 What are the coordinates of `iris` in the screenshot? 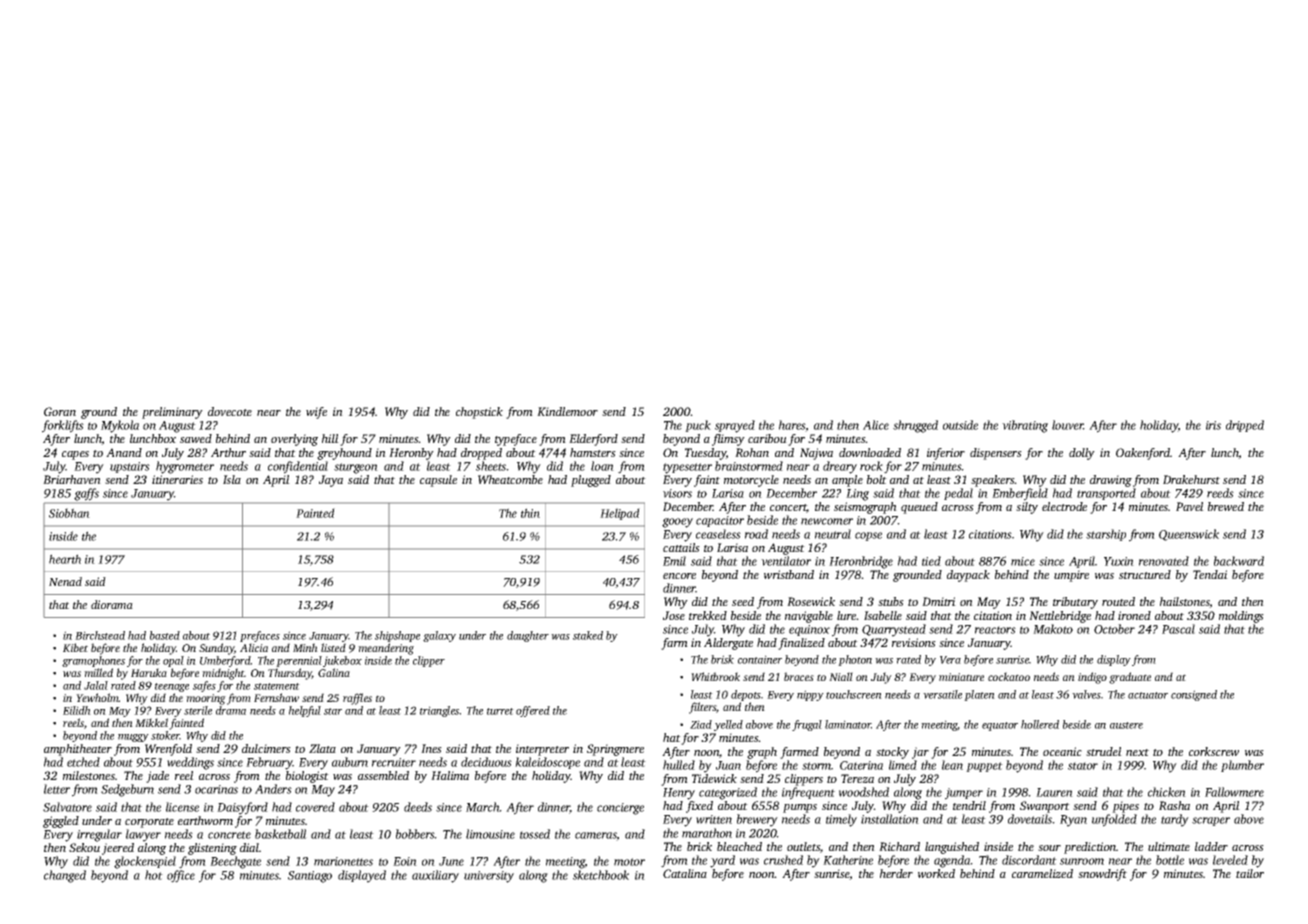 It's located at (1213, 425).
